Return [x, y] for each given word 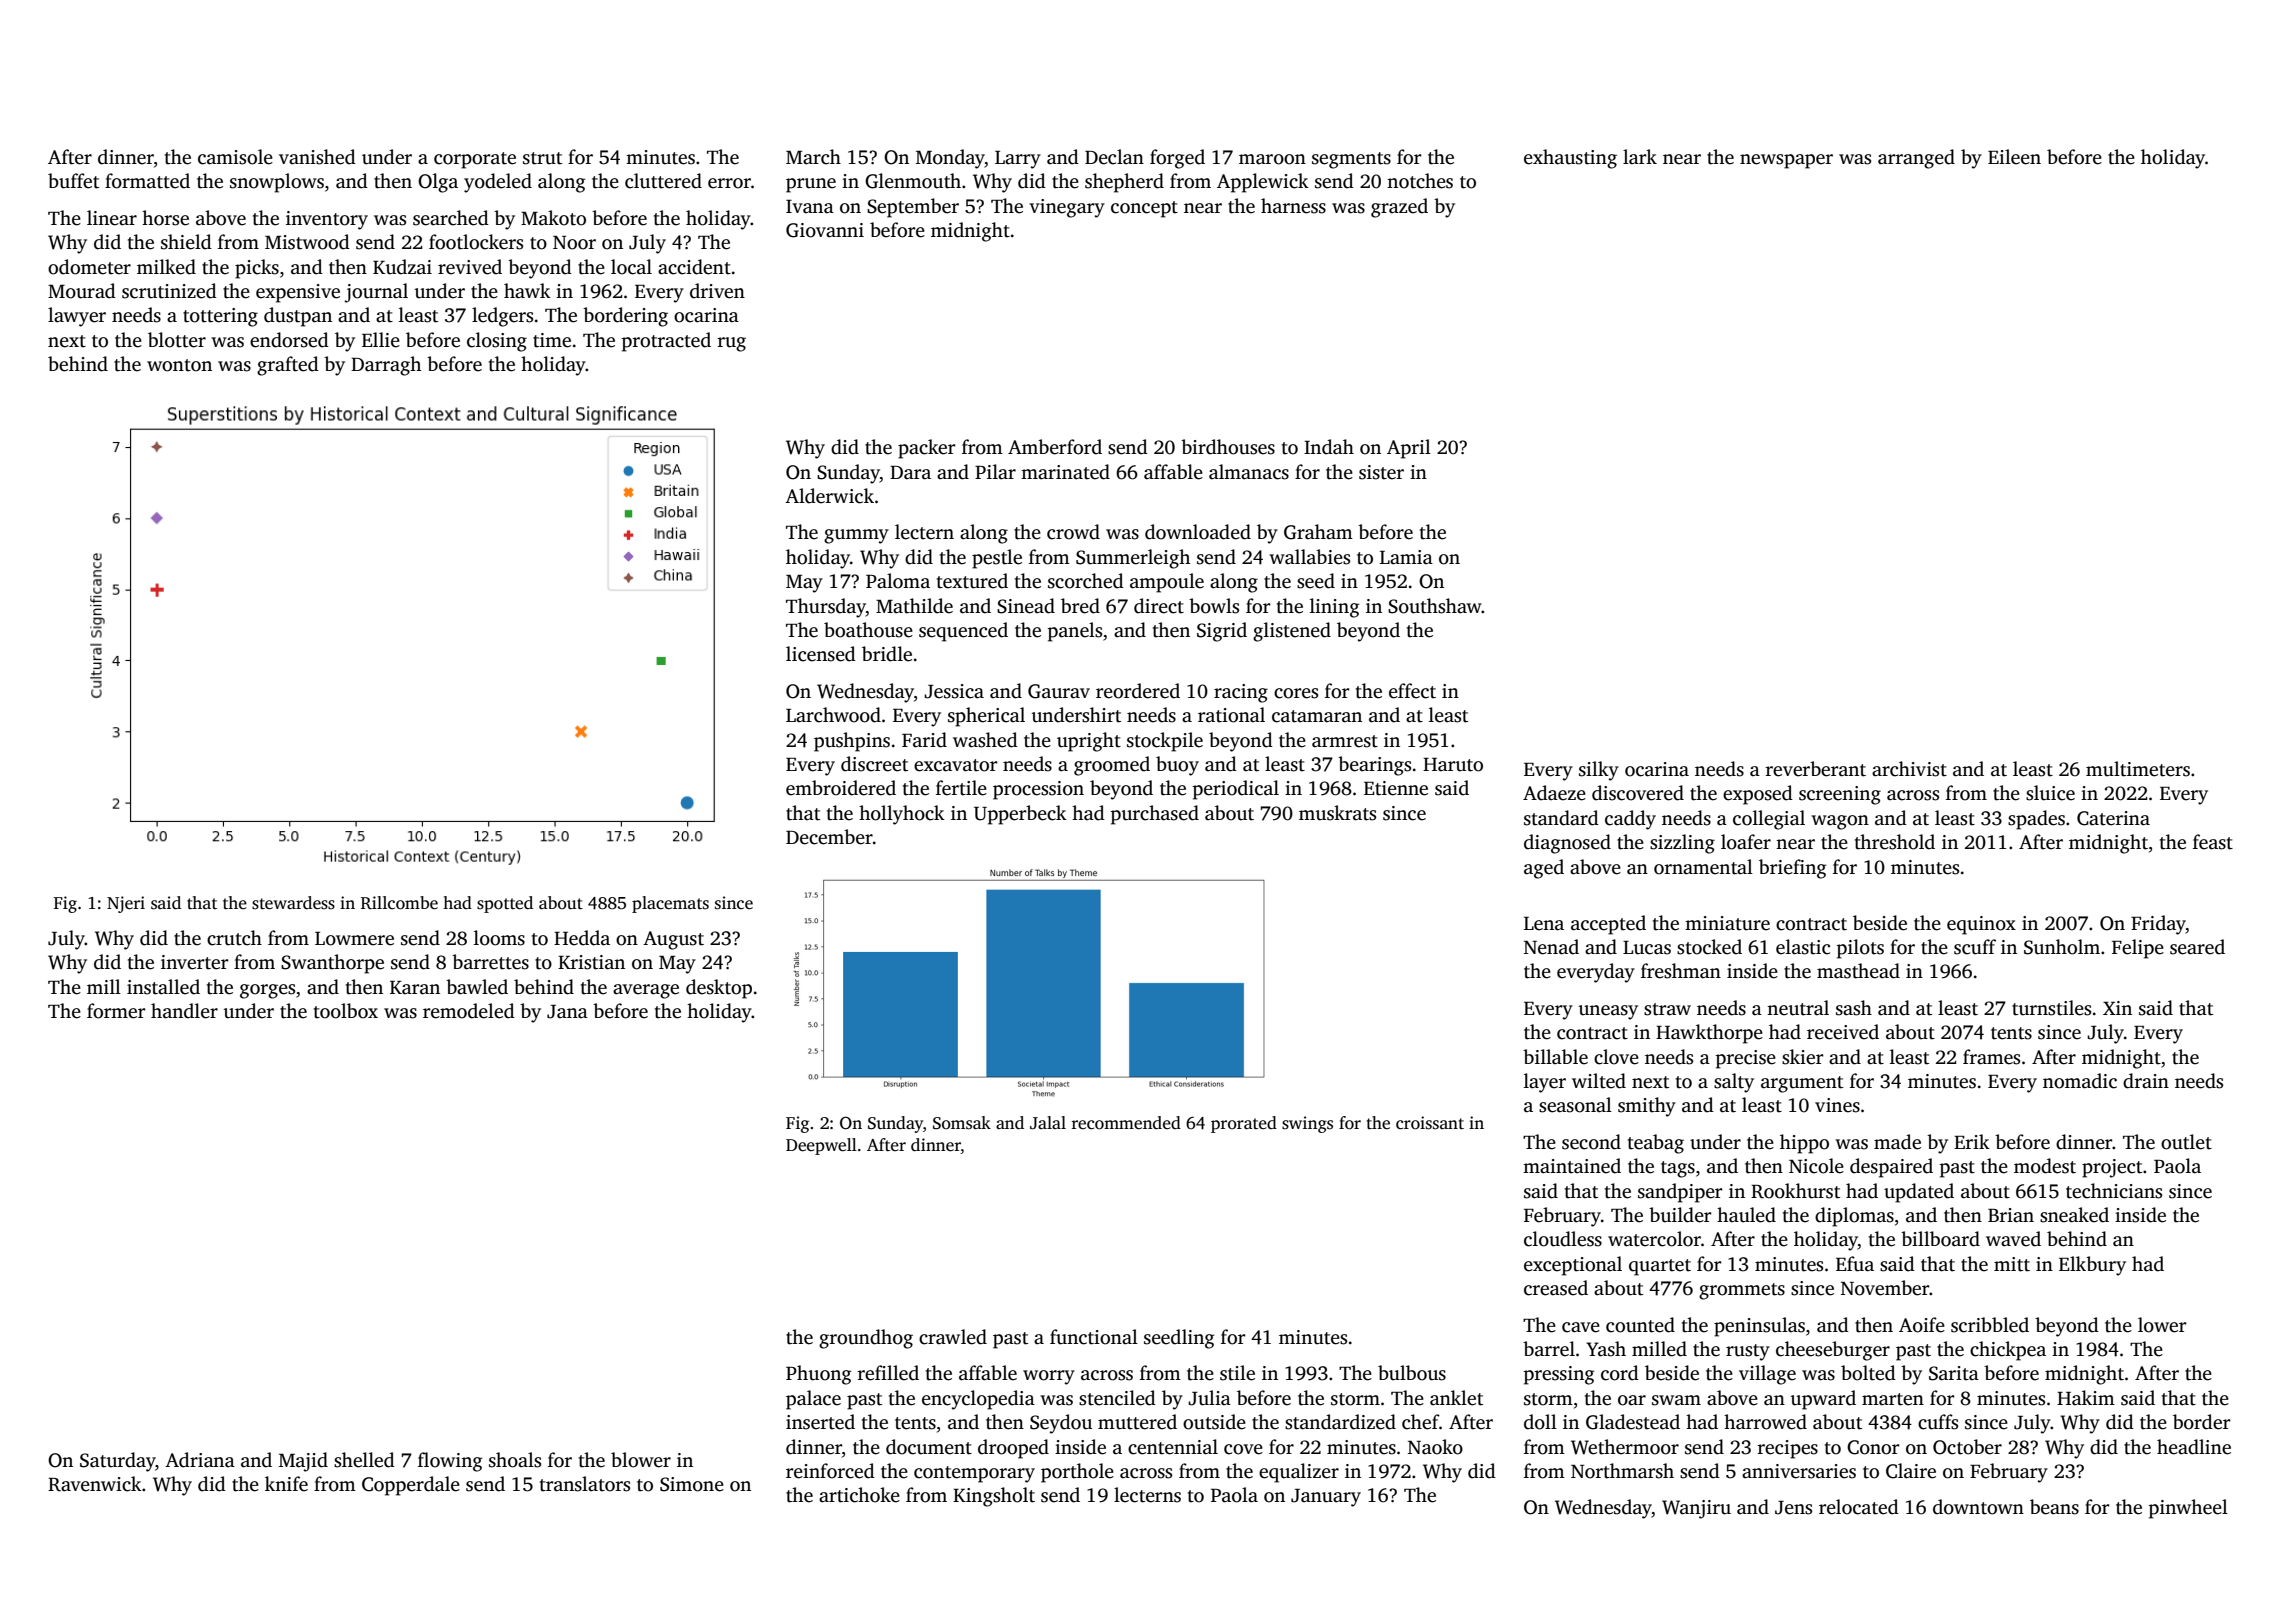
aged [1544, 869]
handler [184, 1011]
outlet [2186, 1142]
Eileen [2014, 157]
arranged [1916, 159]
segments [1351, 160]
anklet [1456, 1398]
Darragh [386, 366]
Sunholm [2062, 947]
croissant [1430, 1123]
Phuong [819, 1375]
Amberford [1055, 447]
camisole [235, 157]
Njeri [126, 904]
